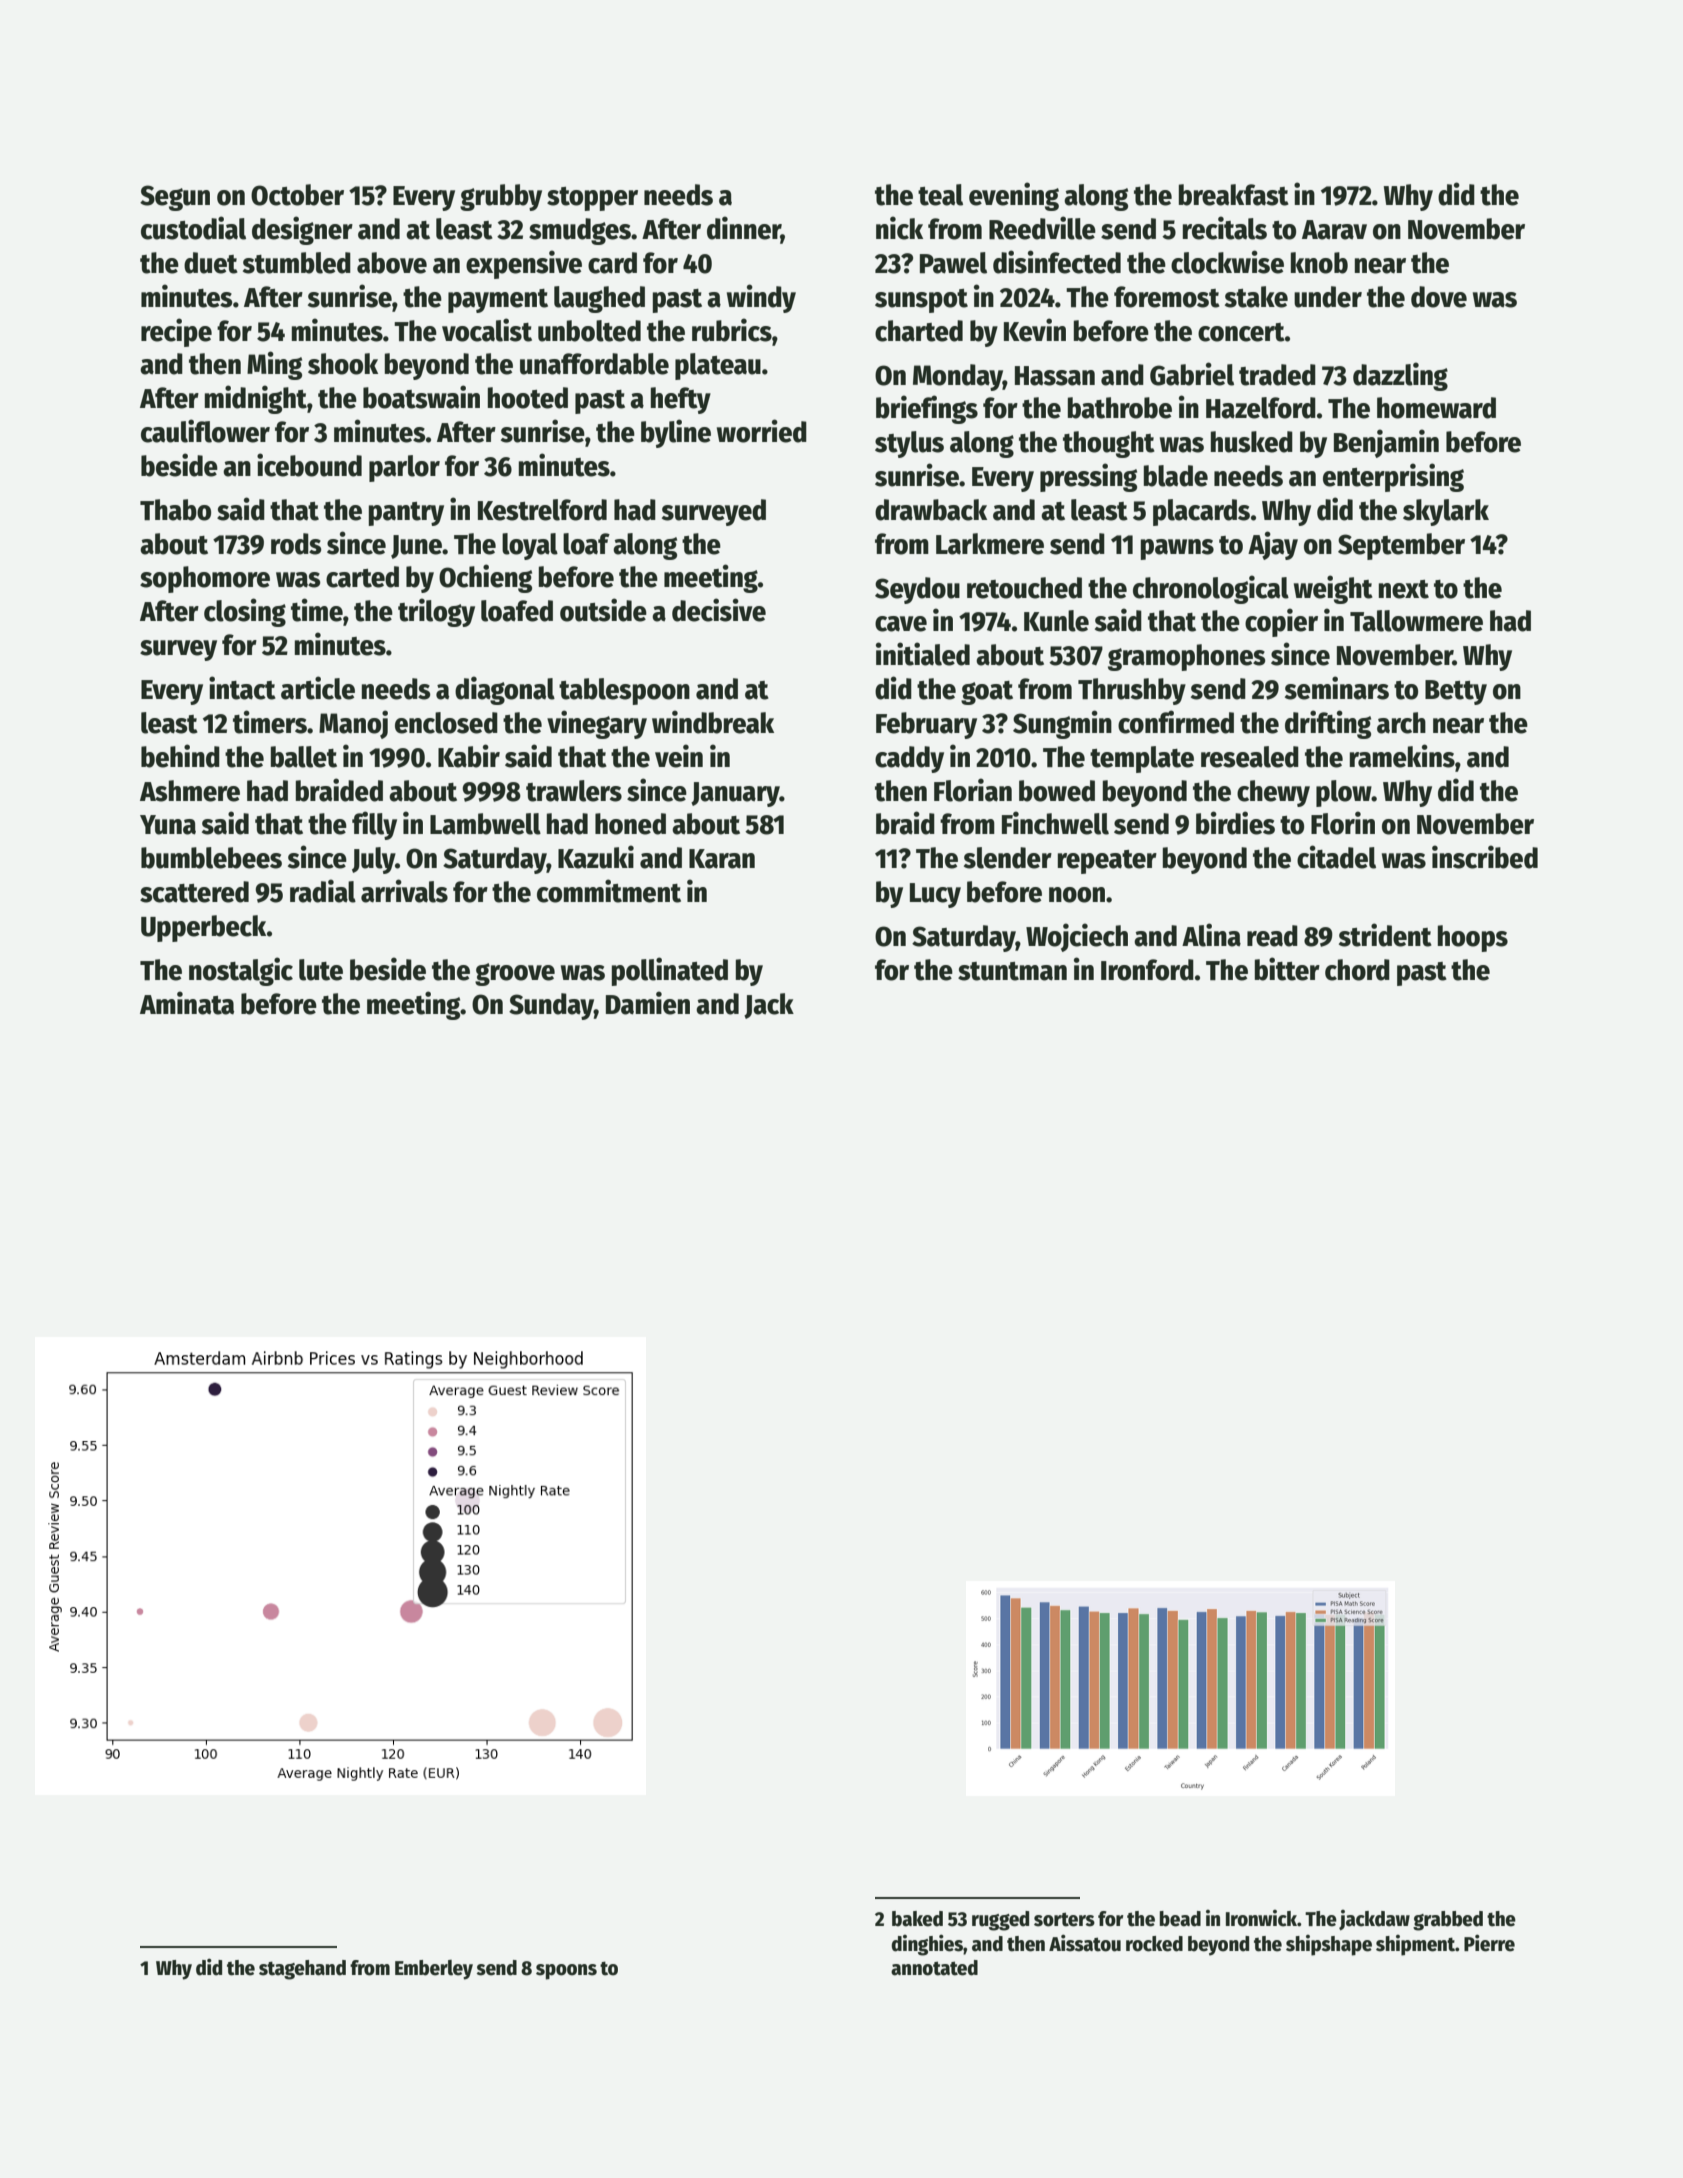 The image size is (1683, 2178). What do you see at coordinates (718, 366) in the page?
I see `plateau` at bounding box center [718, 366].
